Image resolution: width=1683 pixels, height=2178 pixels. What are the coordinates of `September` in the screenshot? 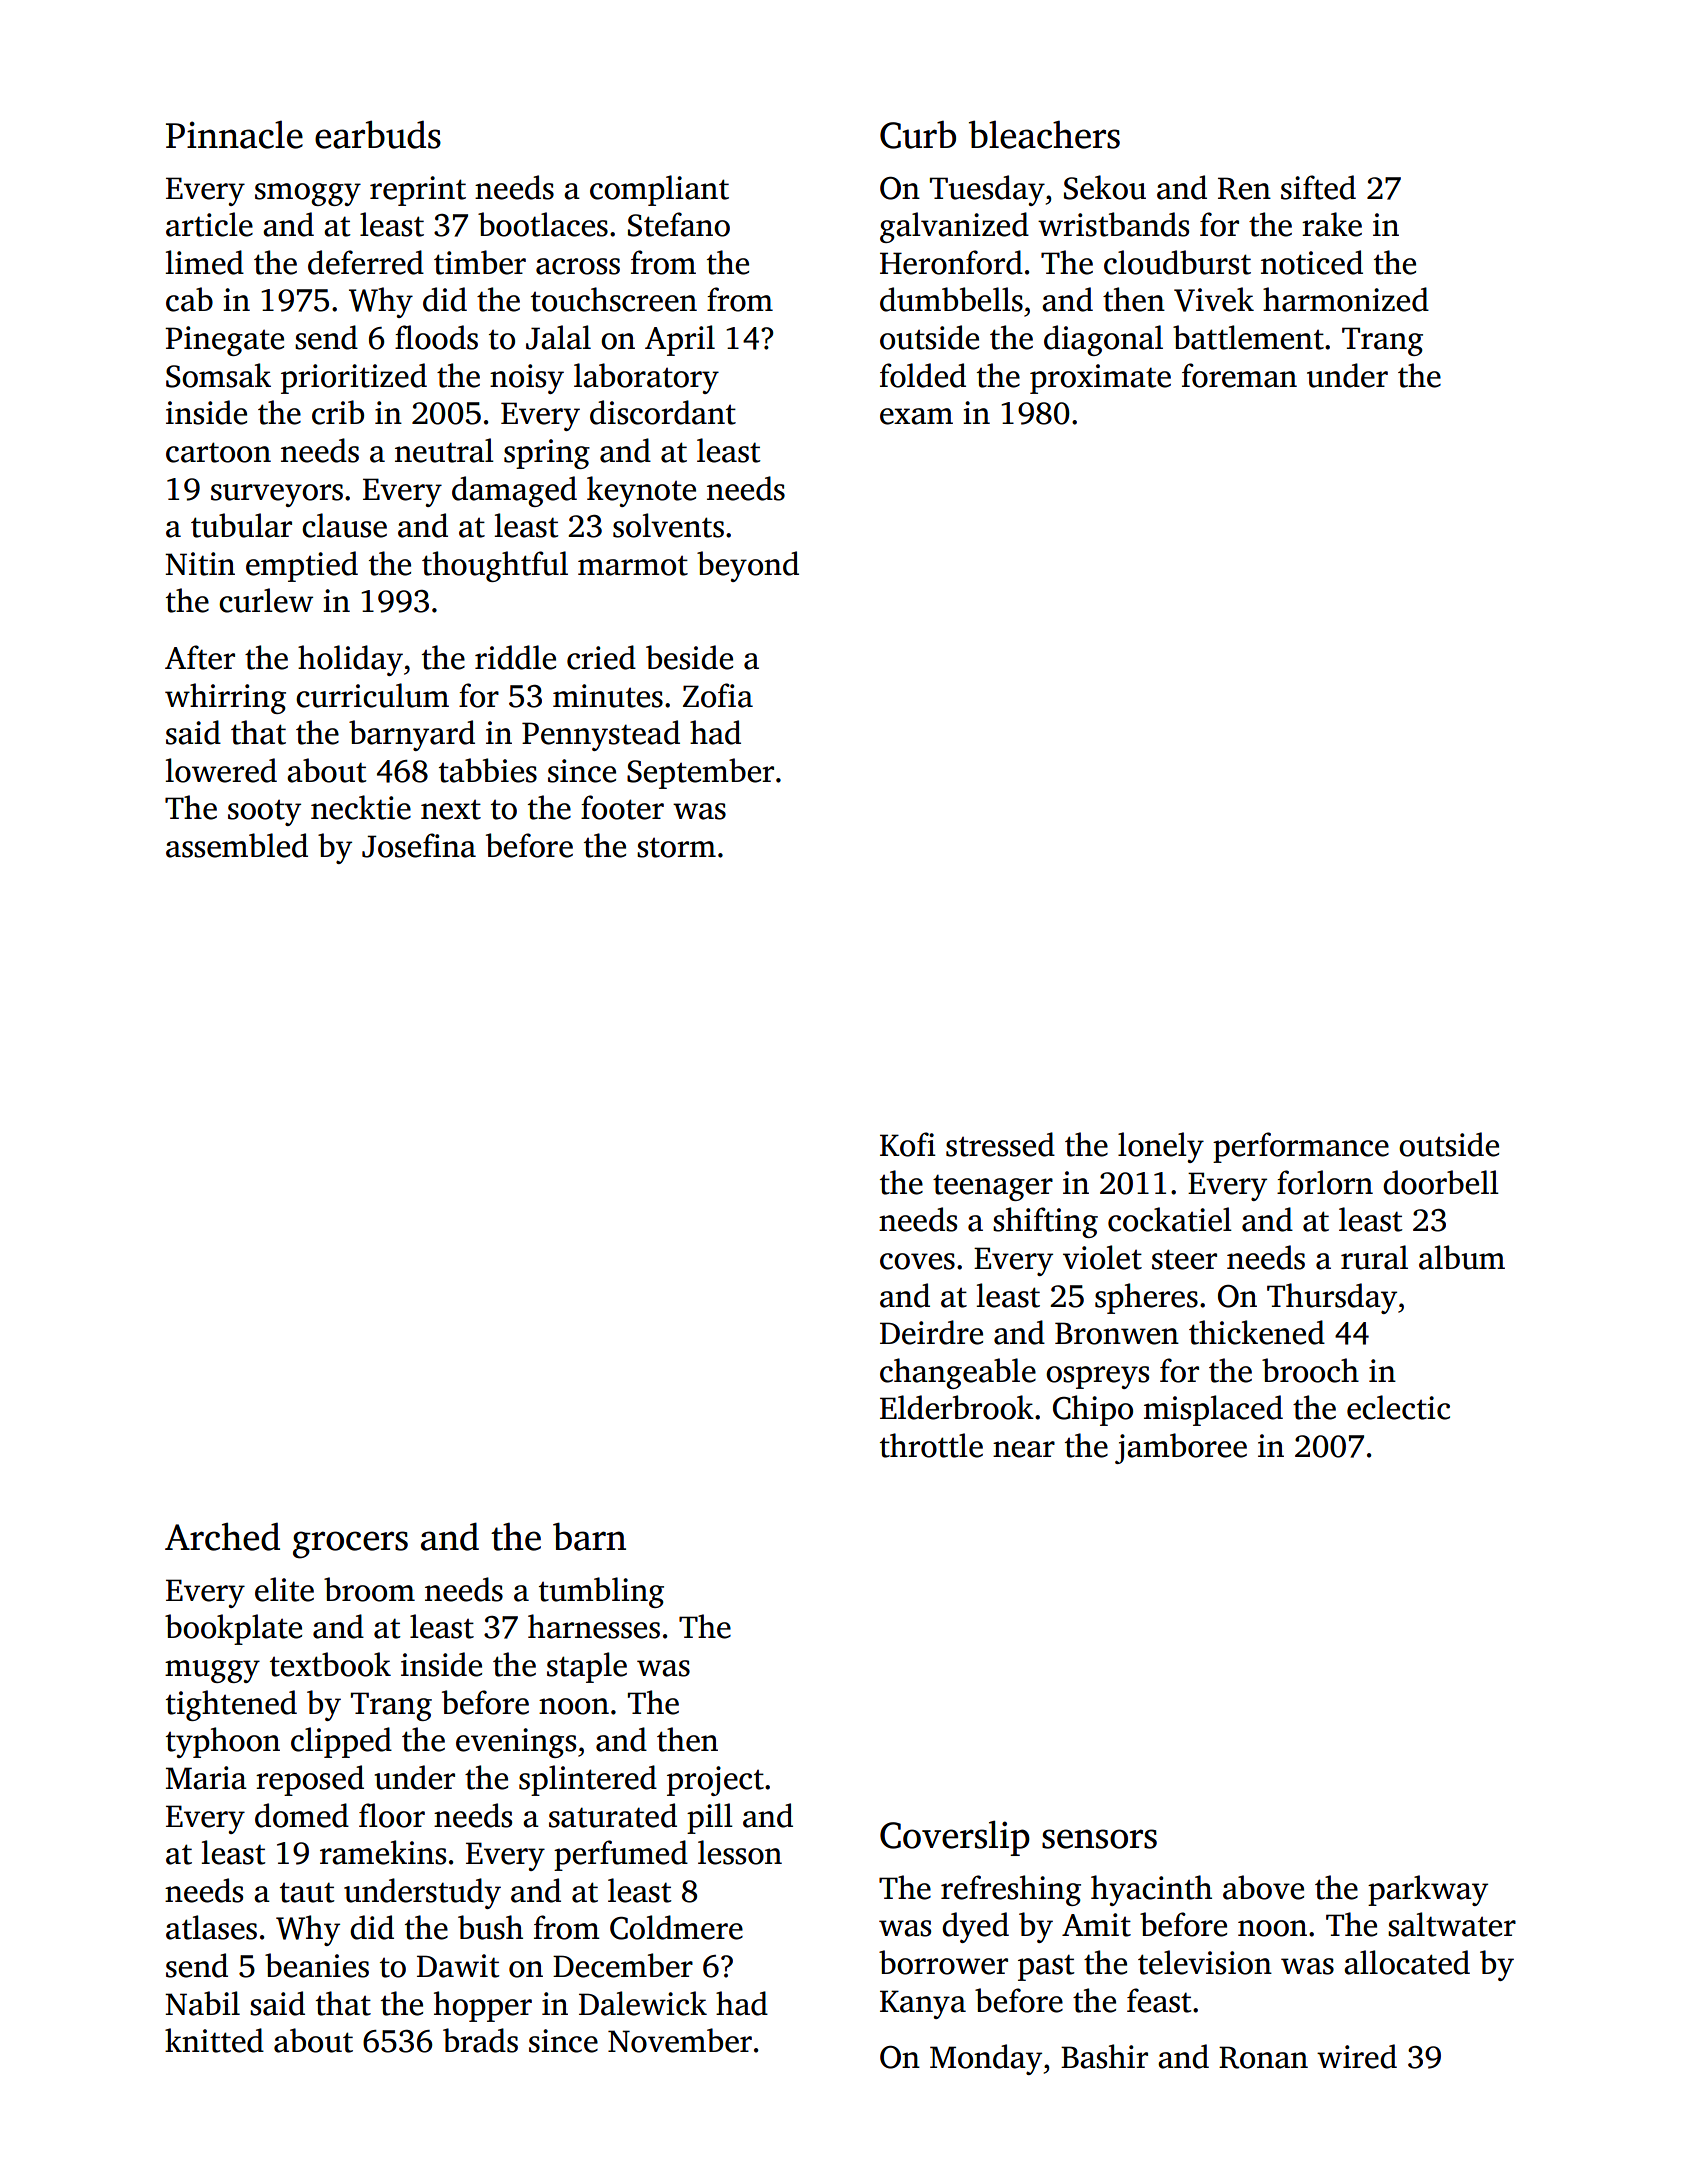 It's located at (700, 773).
